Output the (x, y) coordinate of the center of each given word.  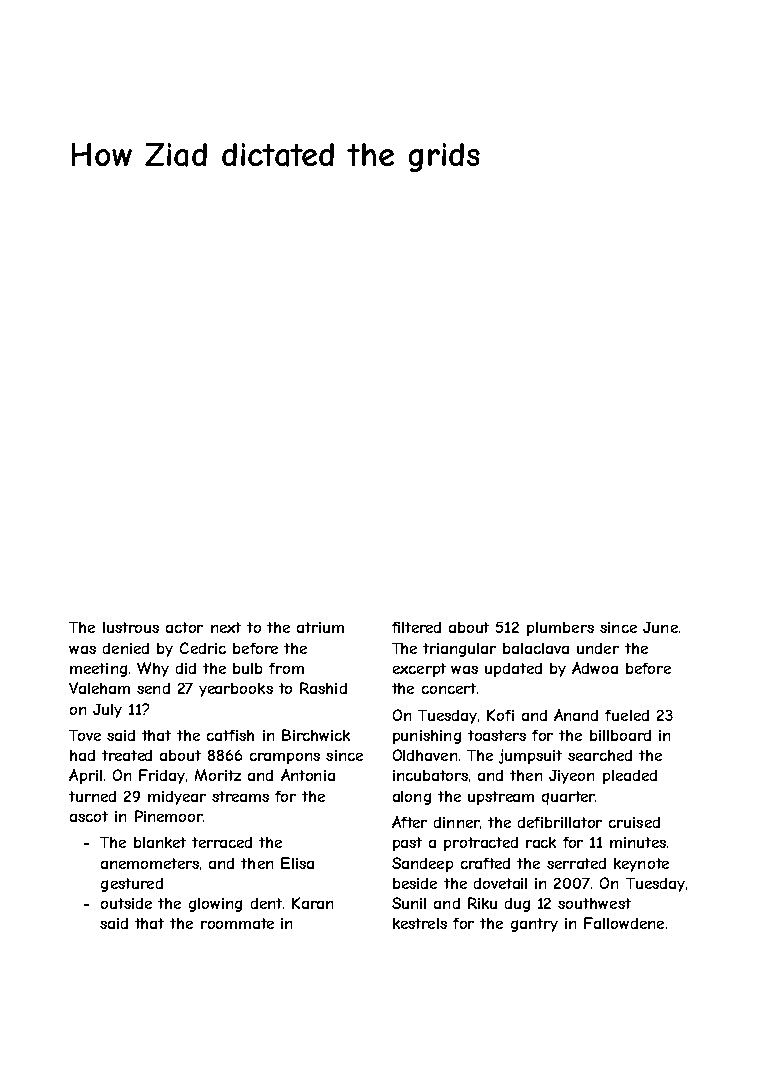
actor (184, 627)
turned (92, 796)
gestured (132, 885)
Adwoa (595, 668)
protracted (481, 844)
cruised (634, 822)
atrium (320, 627)
